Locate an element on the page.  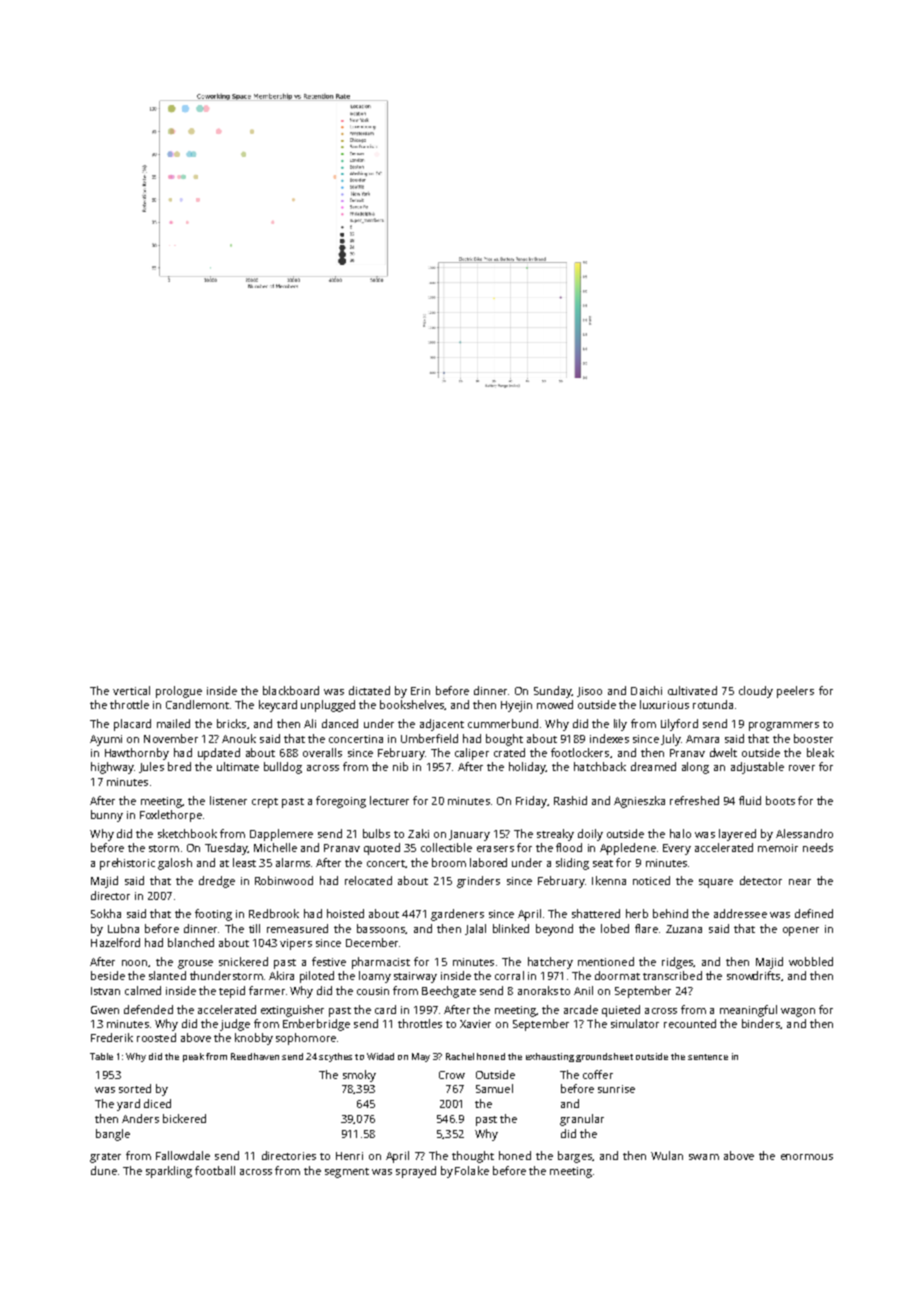
erasers is located at coordinates (495, 849).
